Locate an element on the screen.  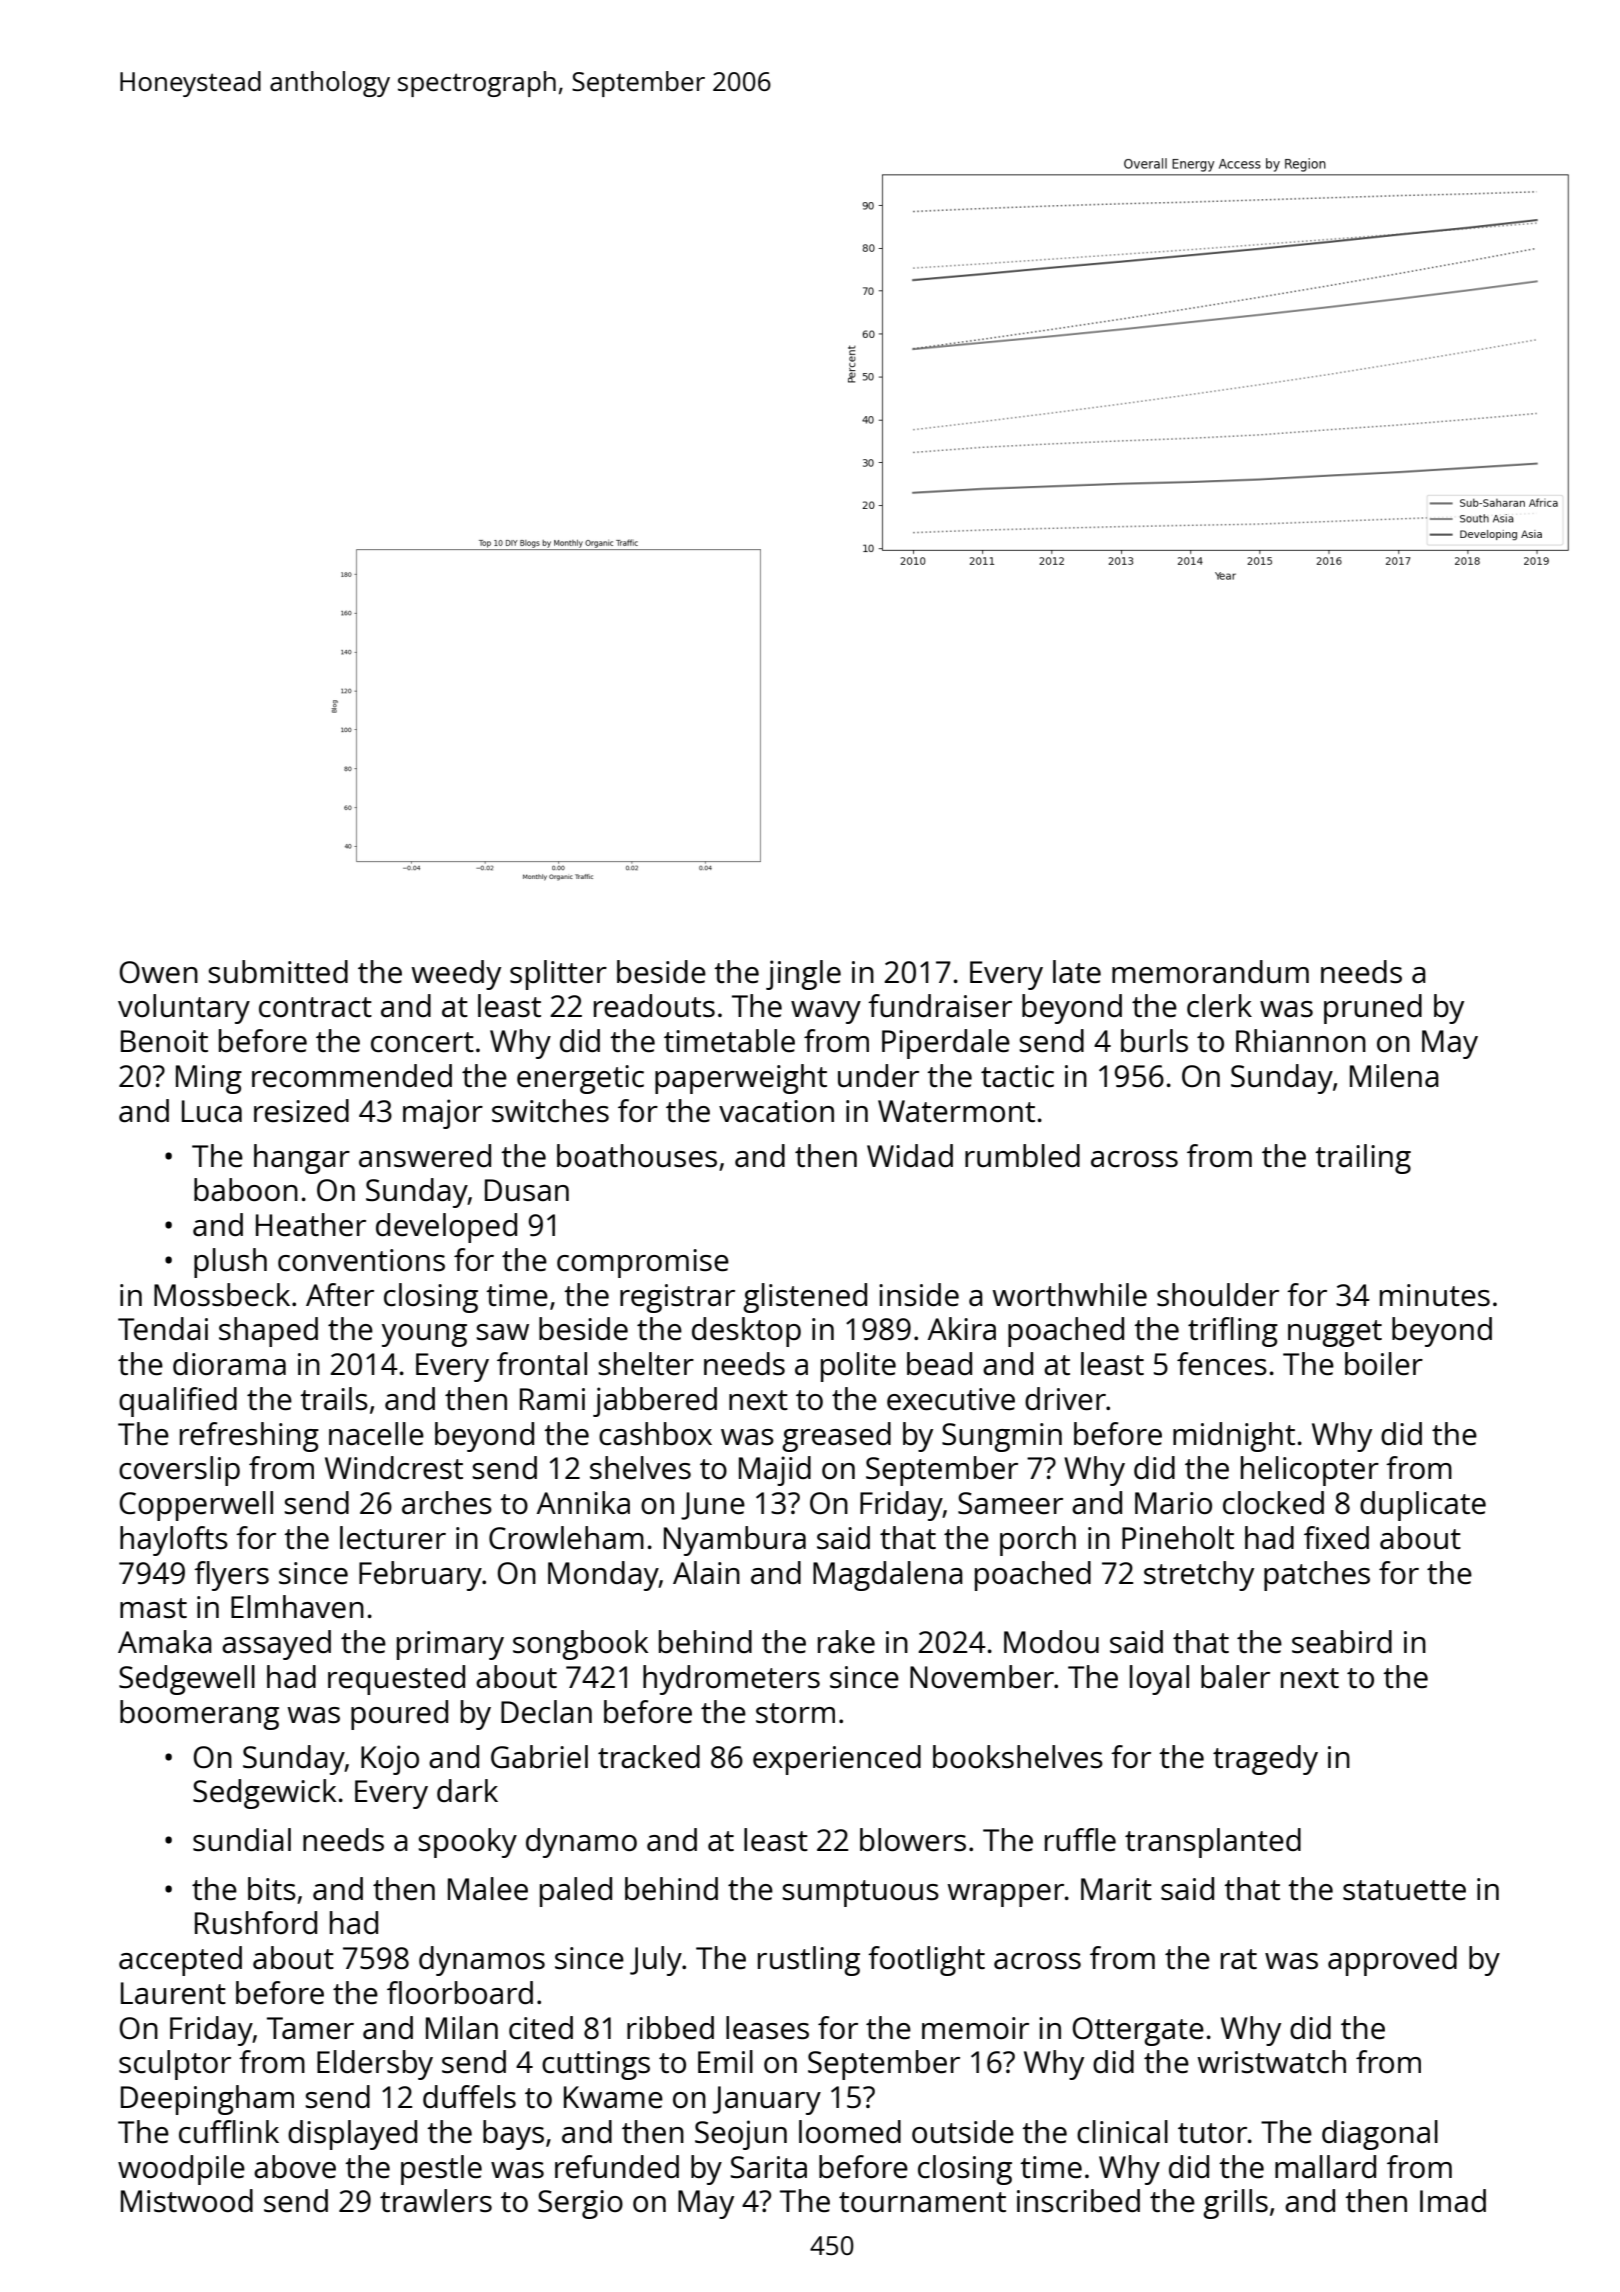
Magdalena is located at coordinates (888, 1576).
